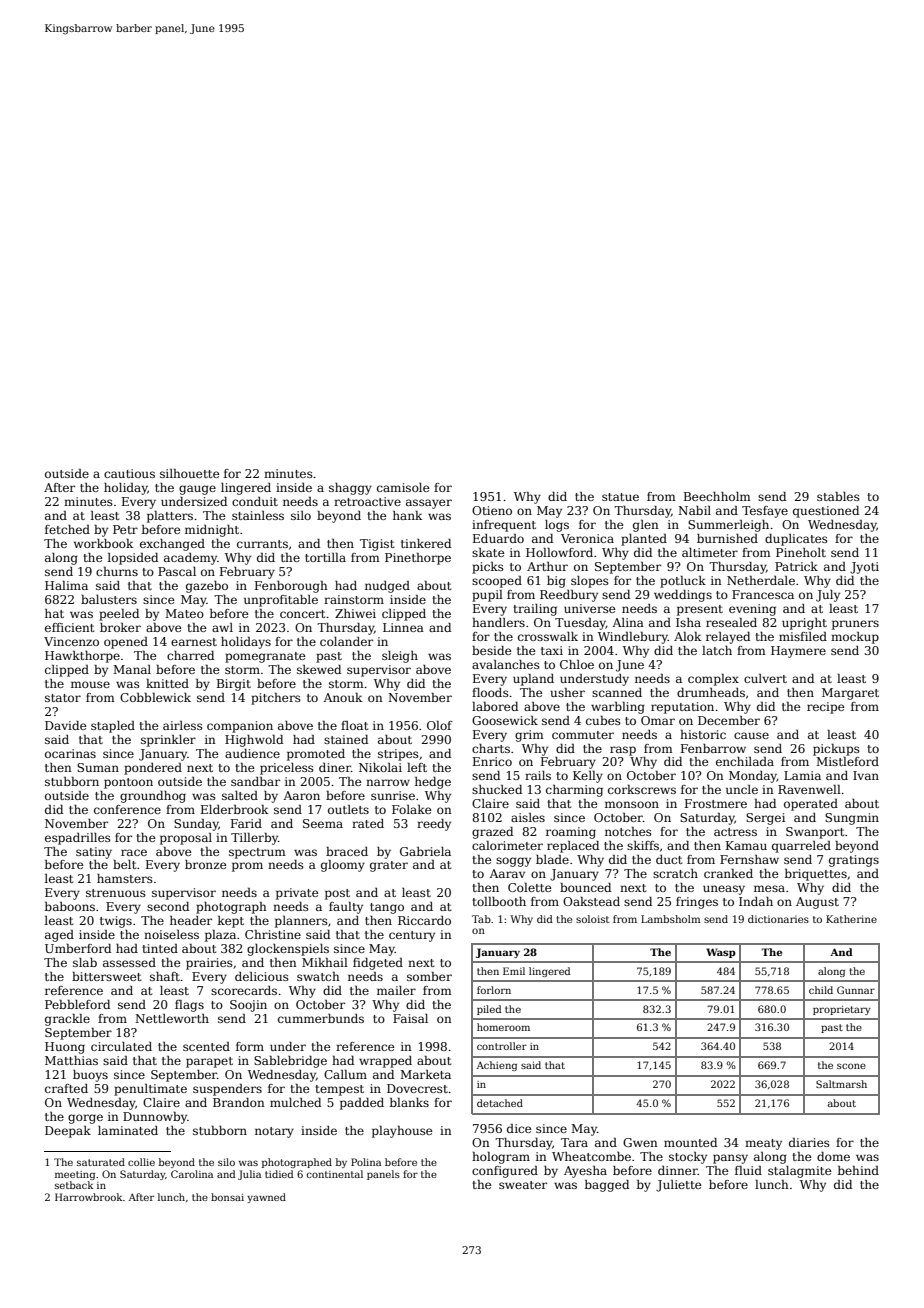 The width and height of the screenshot is (924, 1308). Describe the element at coordinates (65, 725) in the screenshot. I see `Davide` at that location.
